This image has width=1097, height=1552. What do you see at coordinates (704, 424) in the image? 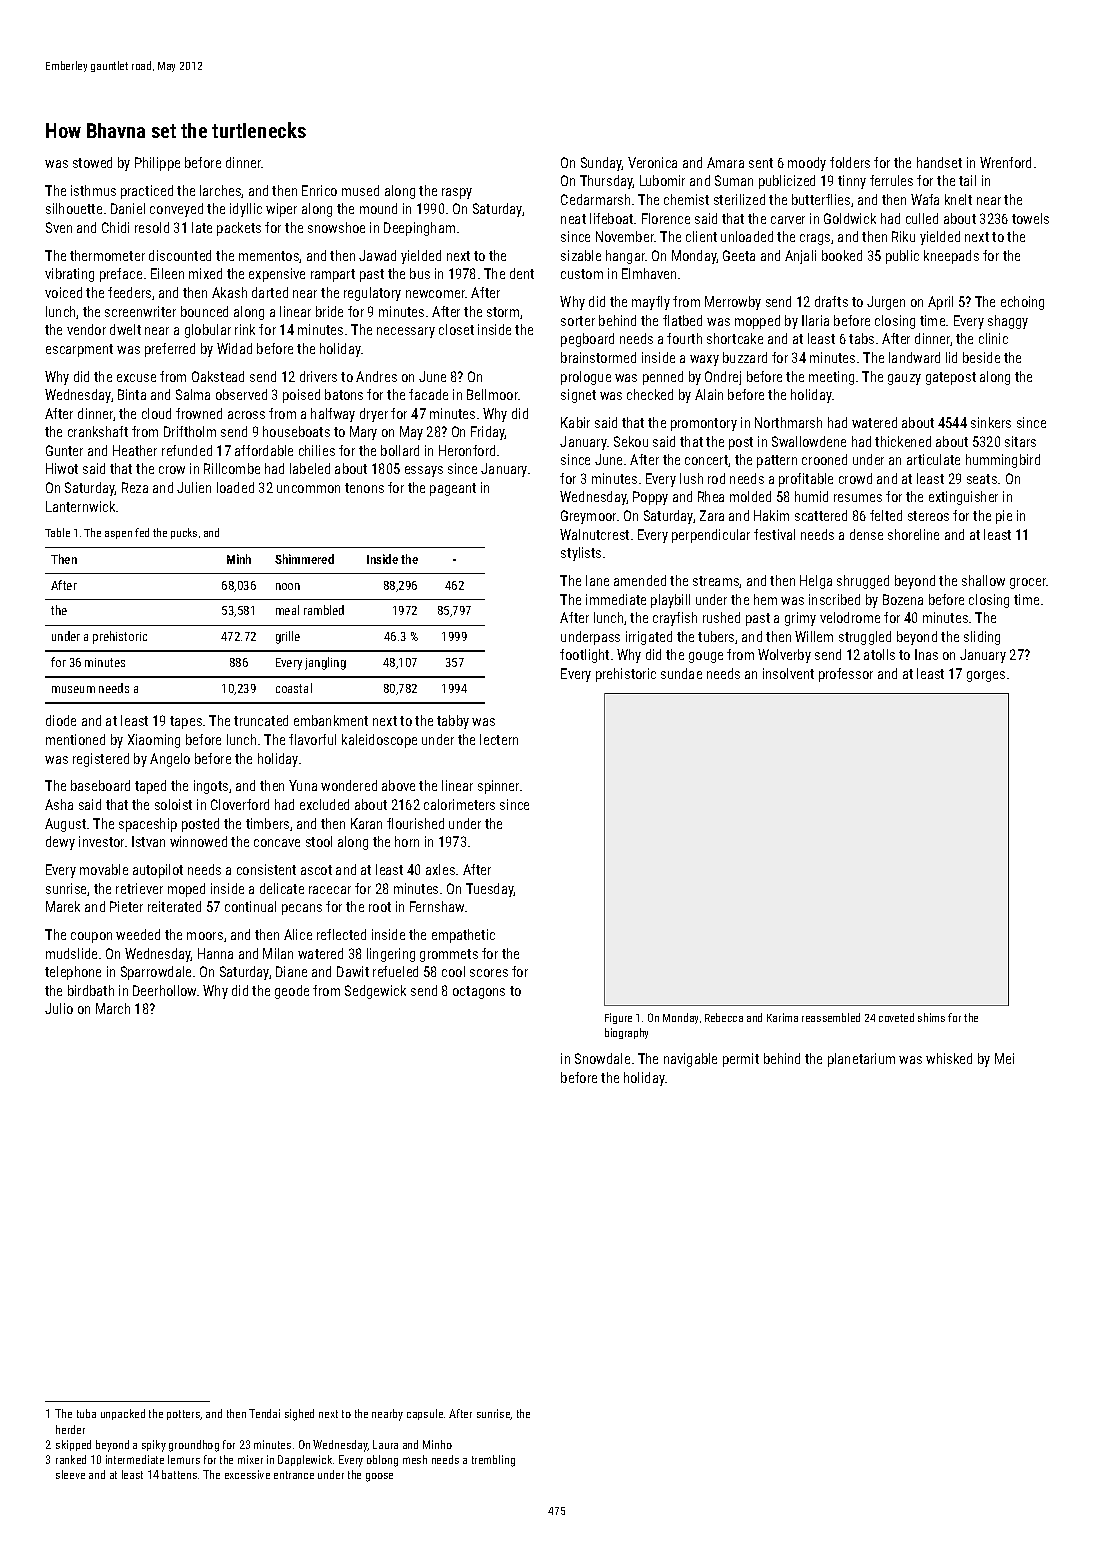
I see `promontory` at bounding box center [704, 424].
